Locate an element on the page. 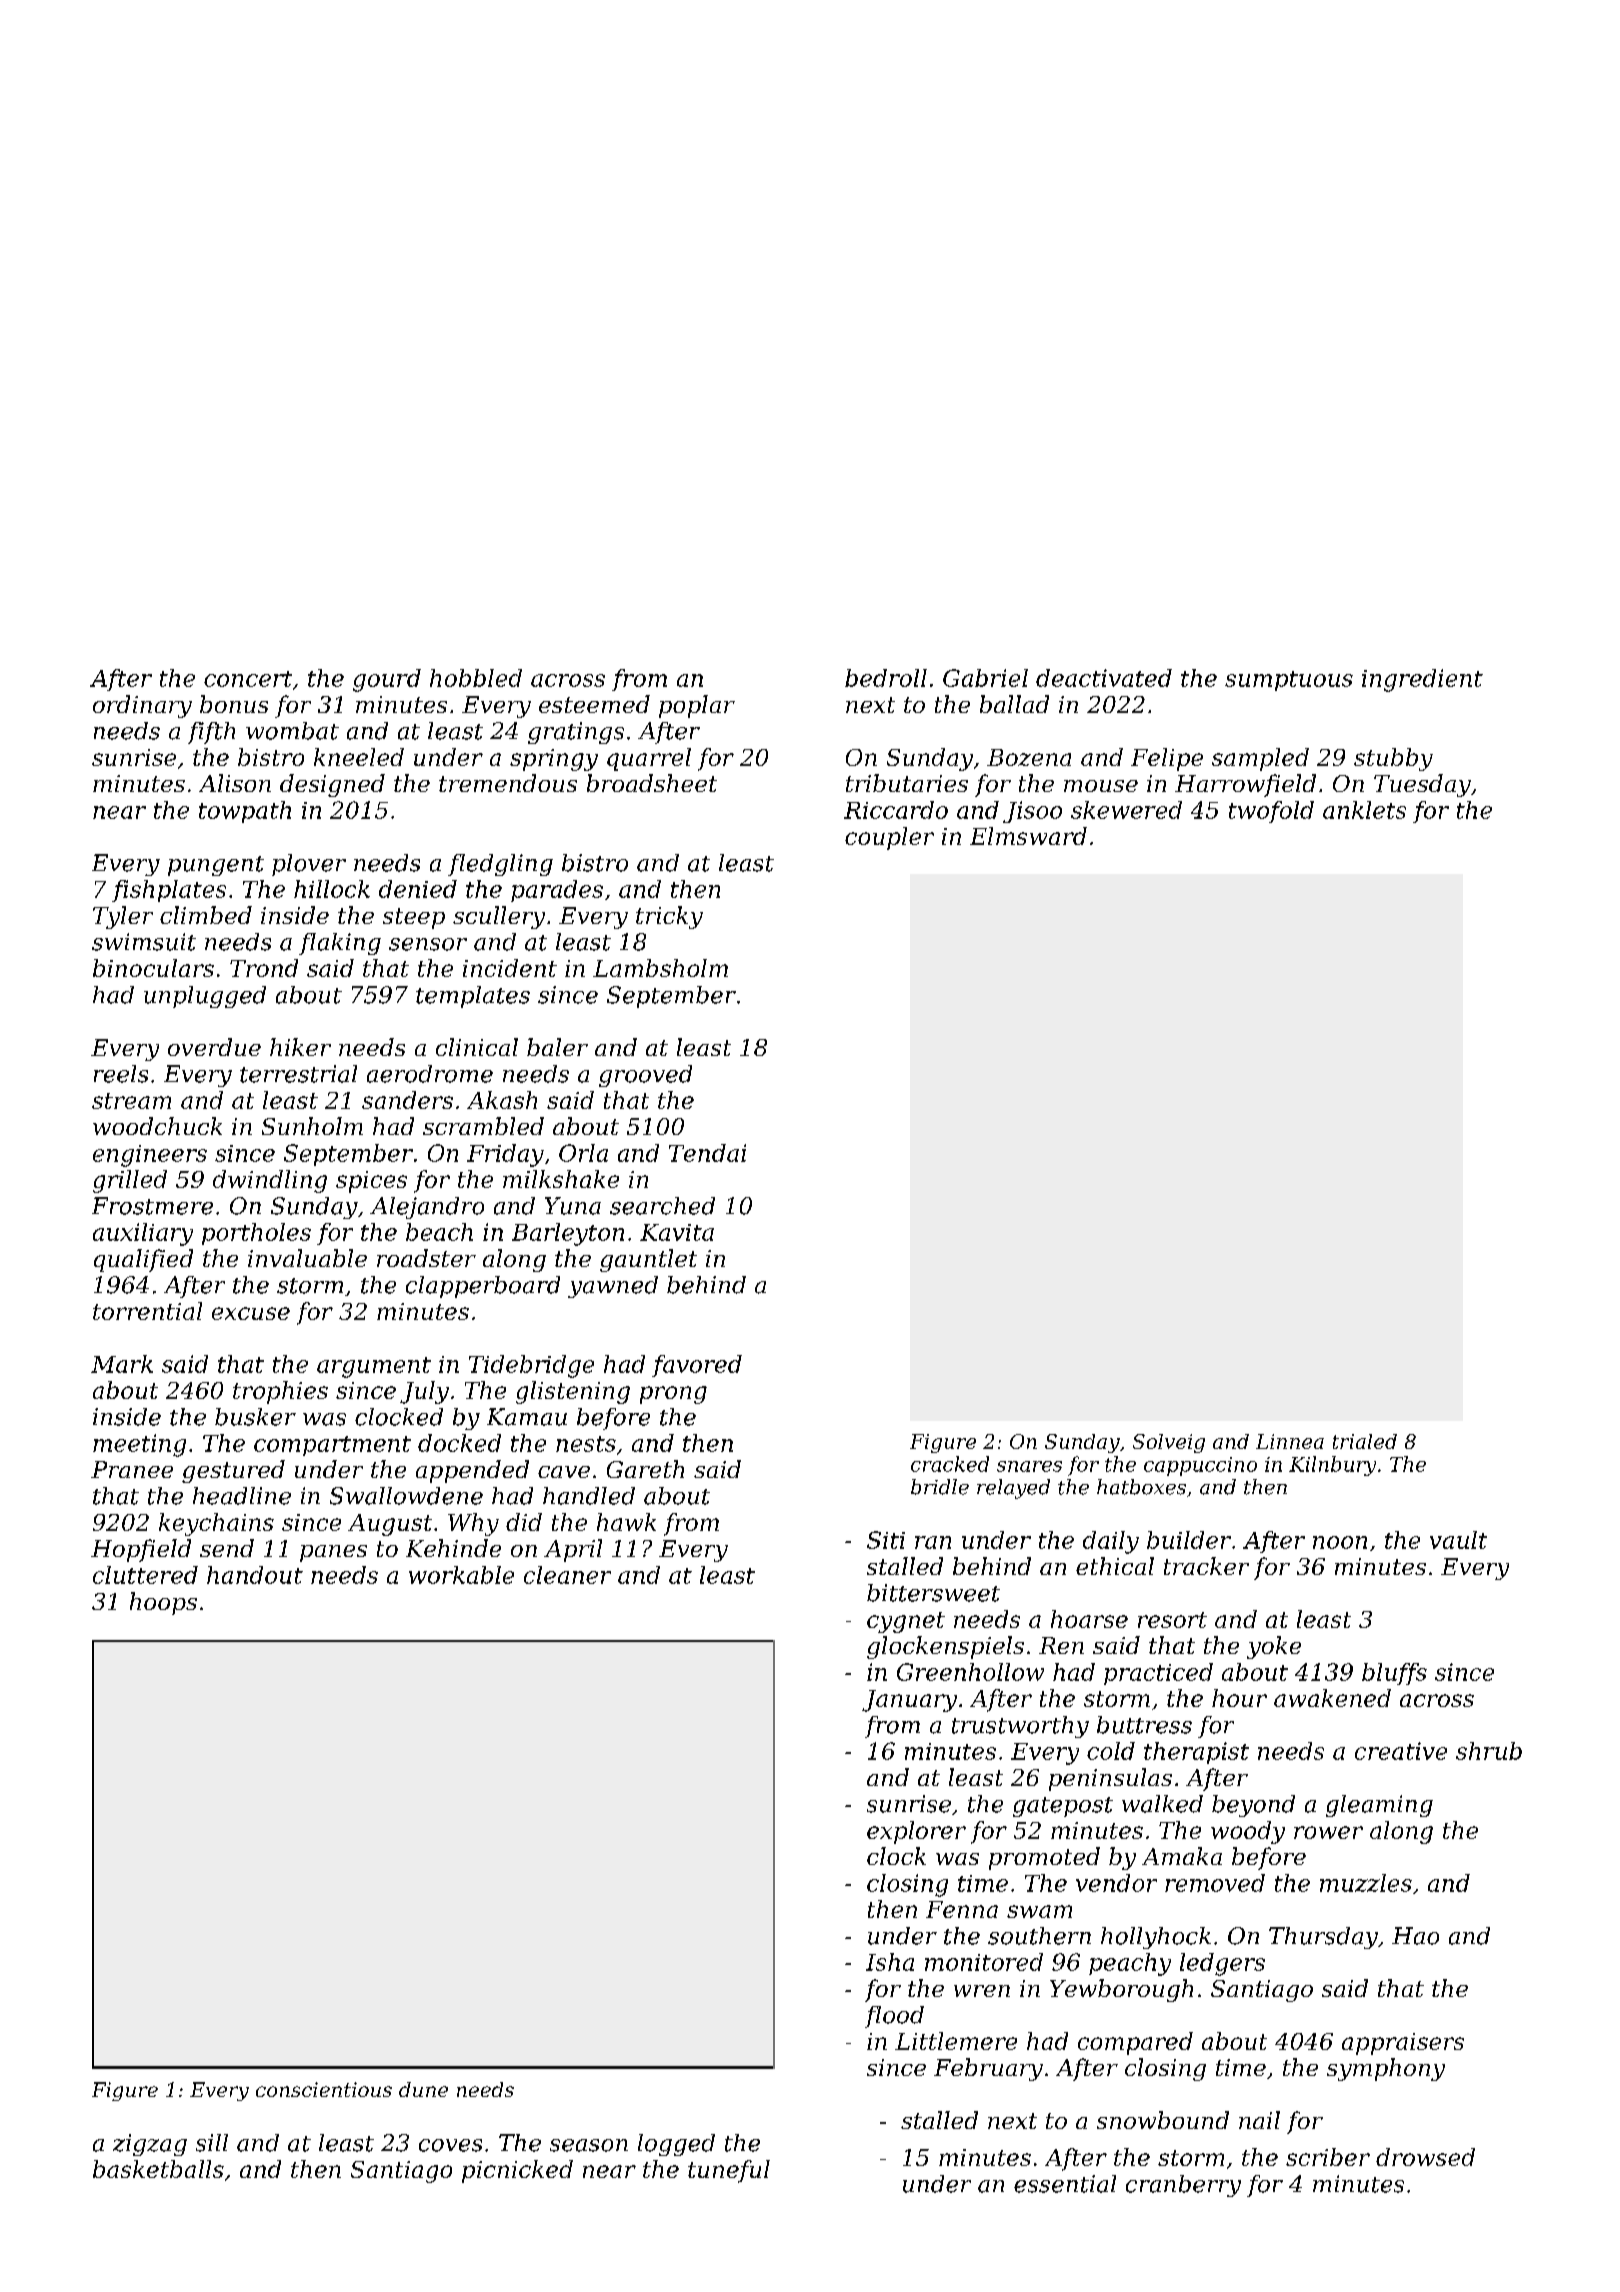 The height and width of the document is (2292, 1620). tuneful is located at coordinates (729, 2171).
